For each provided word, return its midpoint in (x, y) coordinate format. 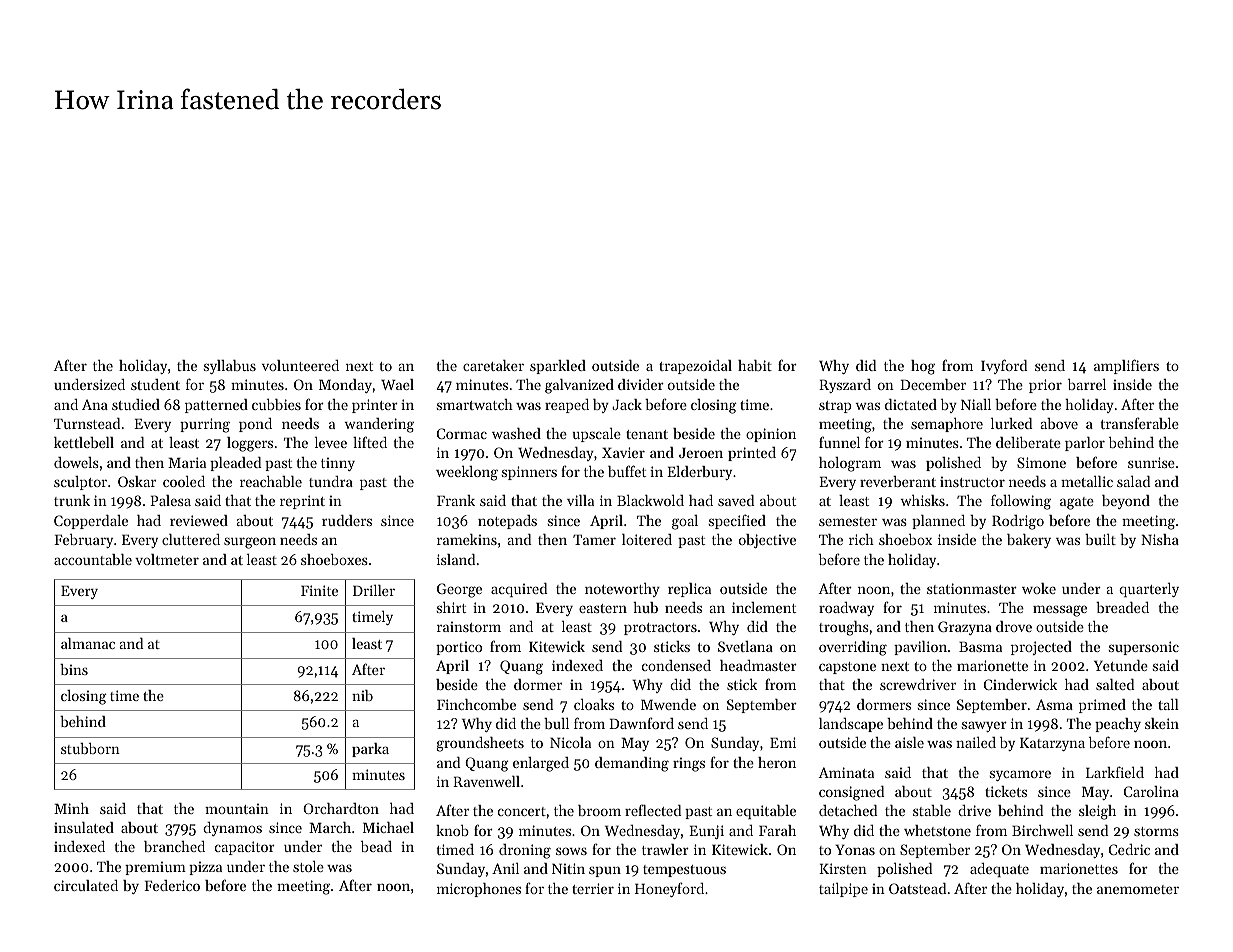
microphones (479, 890)
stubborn (90, 748)
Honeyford (669, 889)
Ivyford (1004, 366)
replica (689, 590)
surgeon (250, 543)
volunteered (300, 365)
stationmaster (972, 588)
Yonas (855, 850)
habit (755, 365)
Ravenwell (486, 781)
